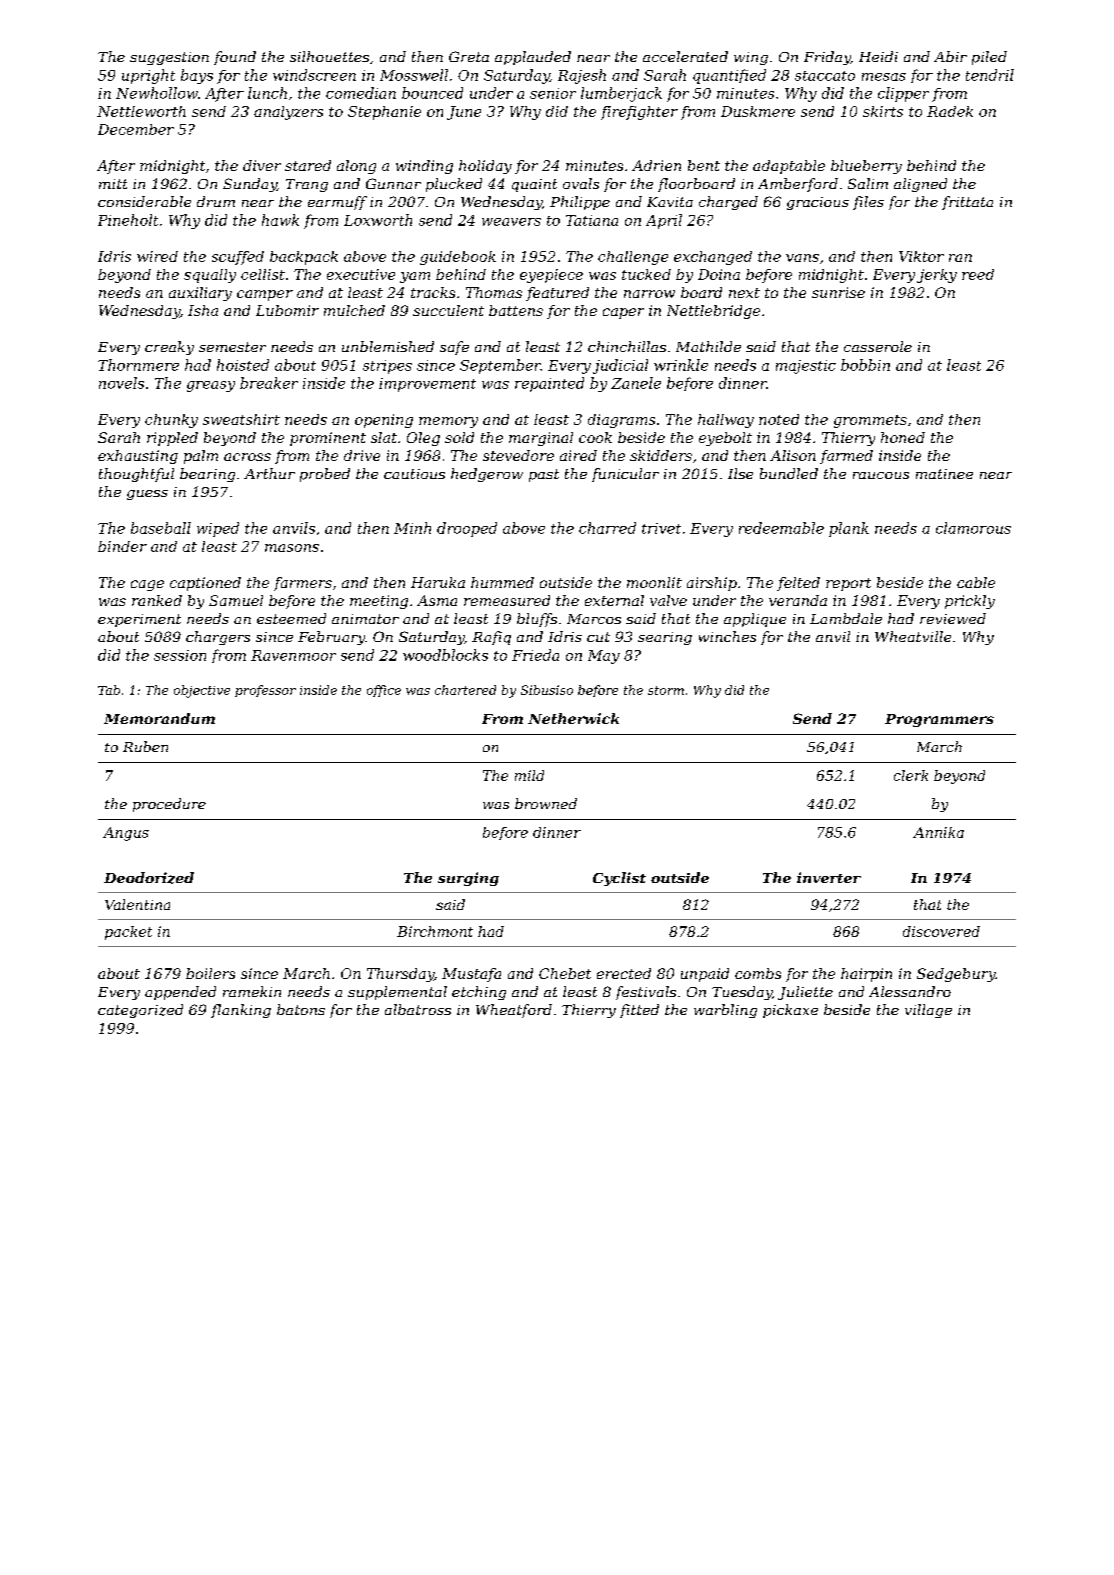  I want to click on Friday, so click(827, 58).
